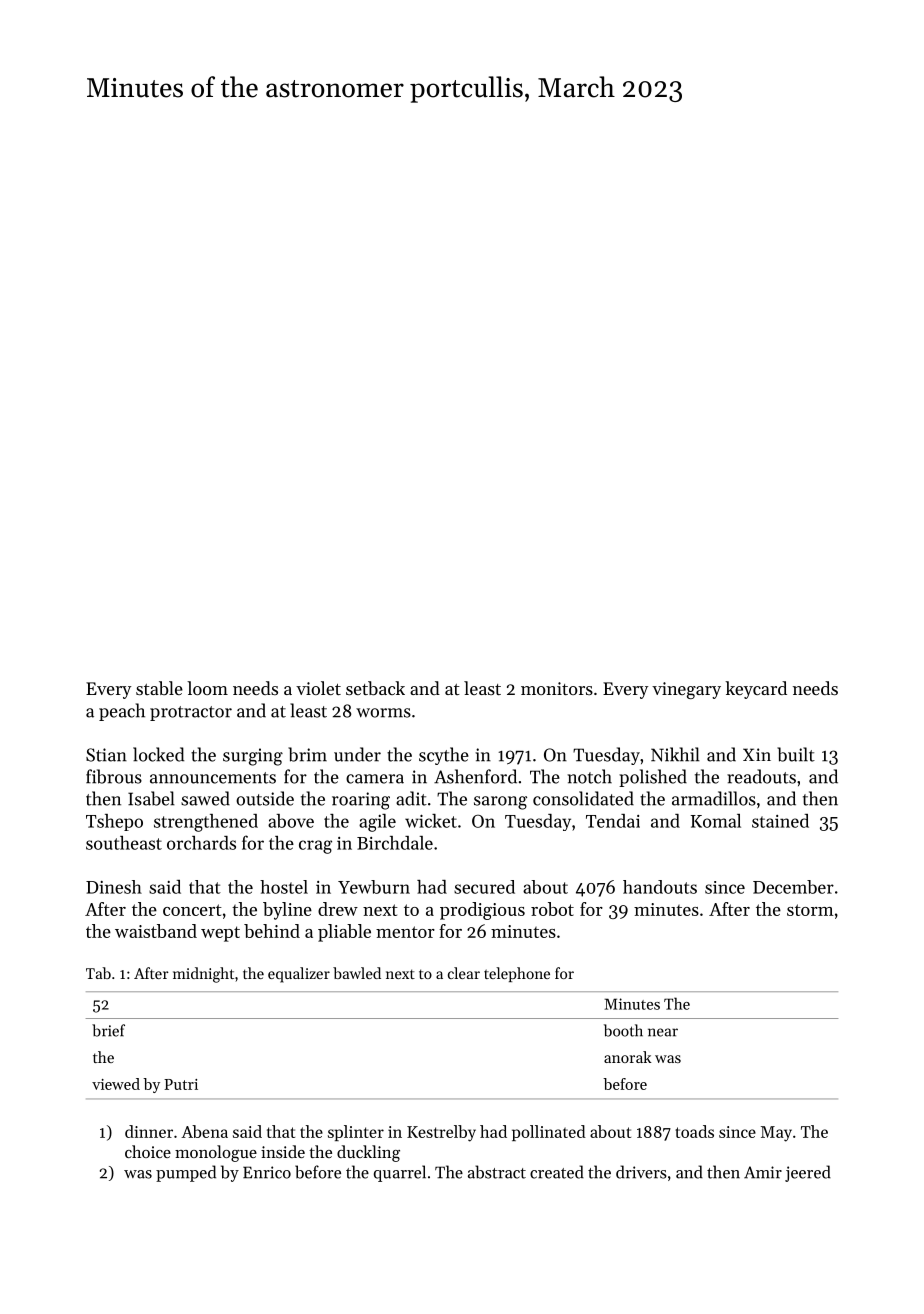 This document has width=924, height=1314. Describe the element at coordinates (151, 798) in the document. I see `Isabel` at that location.
